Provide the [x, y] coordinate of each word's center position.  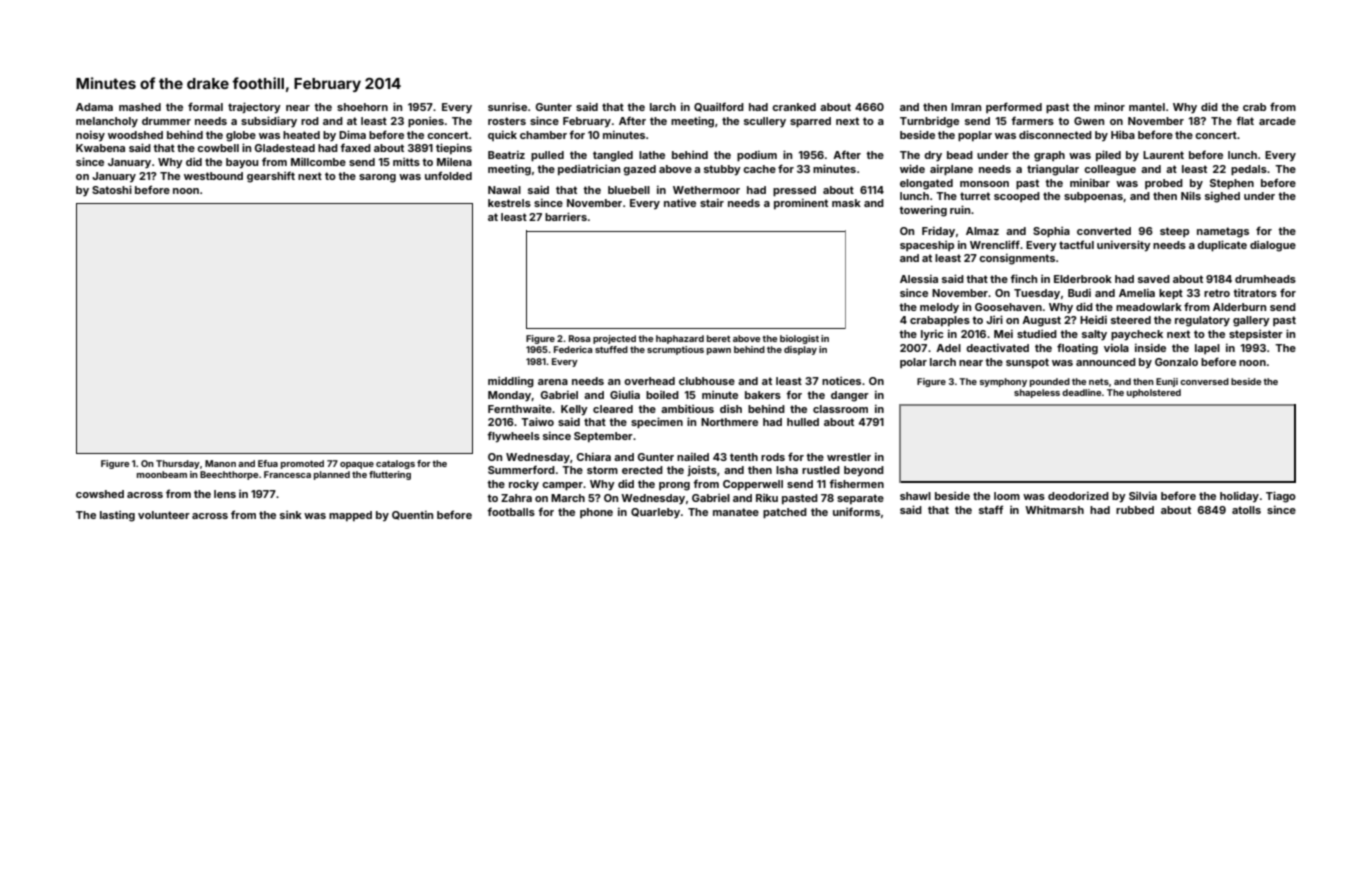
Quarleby [655, 513]
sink [291, 514]
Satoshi [112, 189]
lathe [652, 155]
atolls [1246, 510]
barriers [566, 216]
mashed [140, 107]
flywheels [513, 437]
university [1124, 246]
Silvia [1143, 495]
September [603, 437]
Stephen [1232, 184]
